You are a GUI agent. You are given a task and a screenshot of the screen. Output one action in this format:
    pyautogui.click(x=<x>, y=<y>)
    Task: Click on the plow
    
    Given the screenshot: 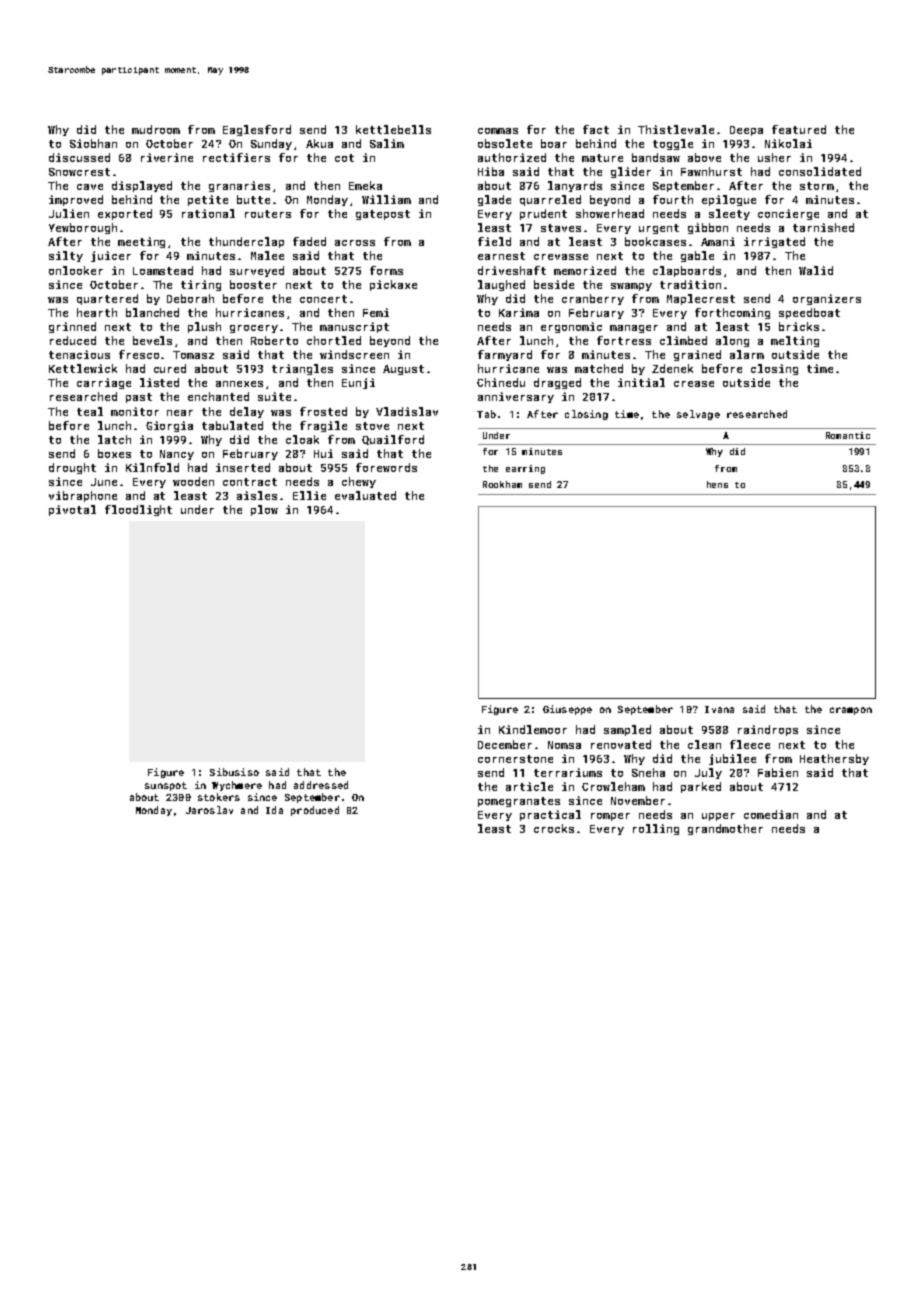 What is the action you would take?
    pyautogui.click(x=264, y=510)
